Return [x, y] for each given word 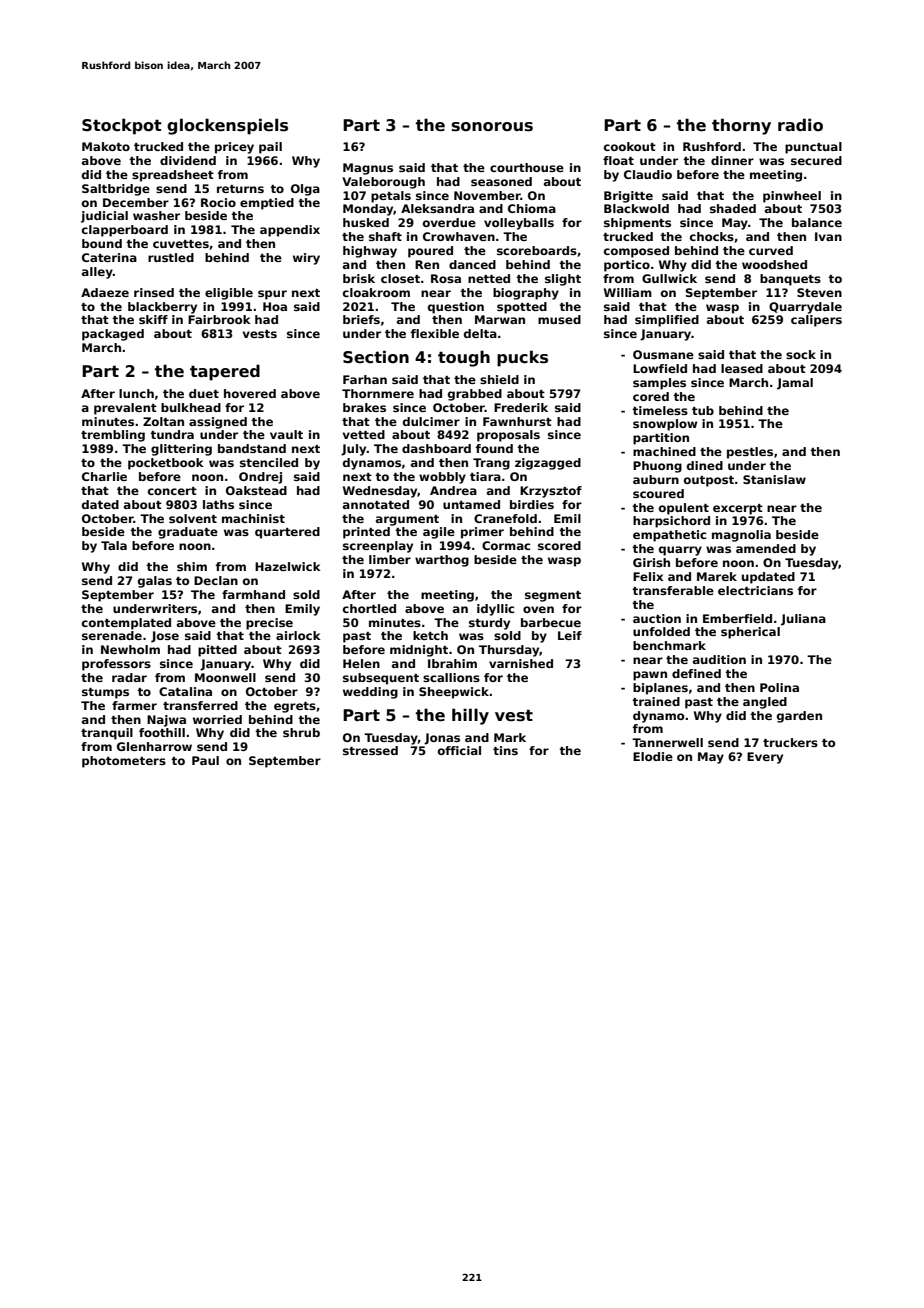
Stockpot [122, 126]
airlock [298, 635]
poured [430, 252]
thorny [741, 126]
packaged [113, 335]
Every [765, 758]
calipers [816, 321]
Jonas [442, 739]
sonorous [492, 127]
